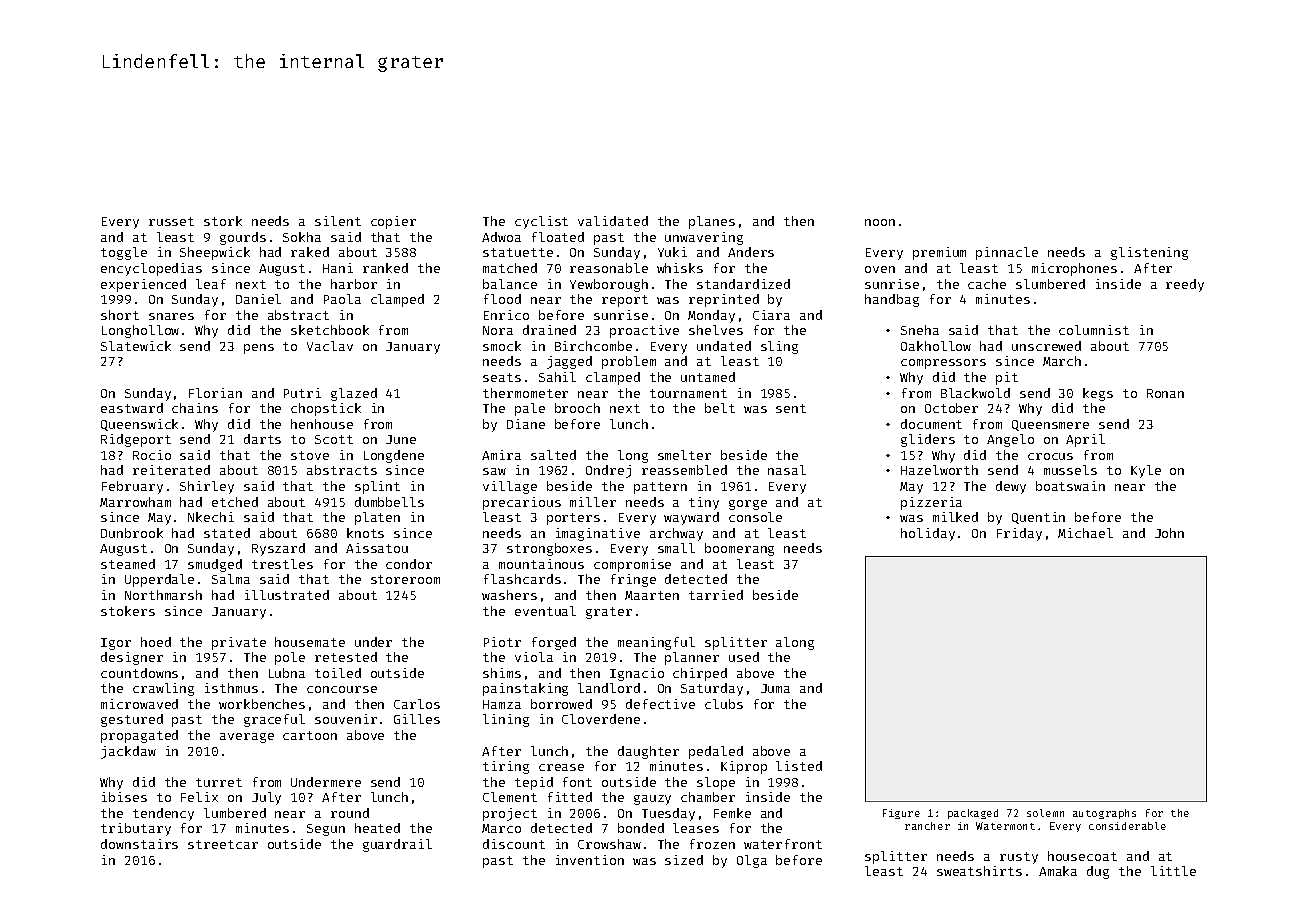 This page has width=1308, height=924. Describe the element at coordinates (553, 455) in the page. I see `salted` at that location.
